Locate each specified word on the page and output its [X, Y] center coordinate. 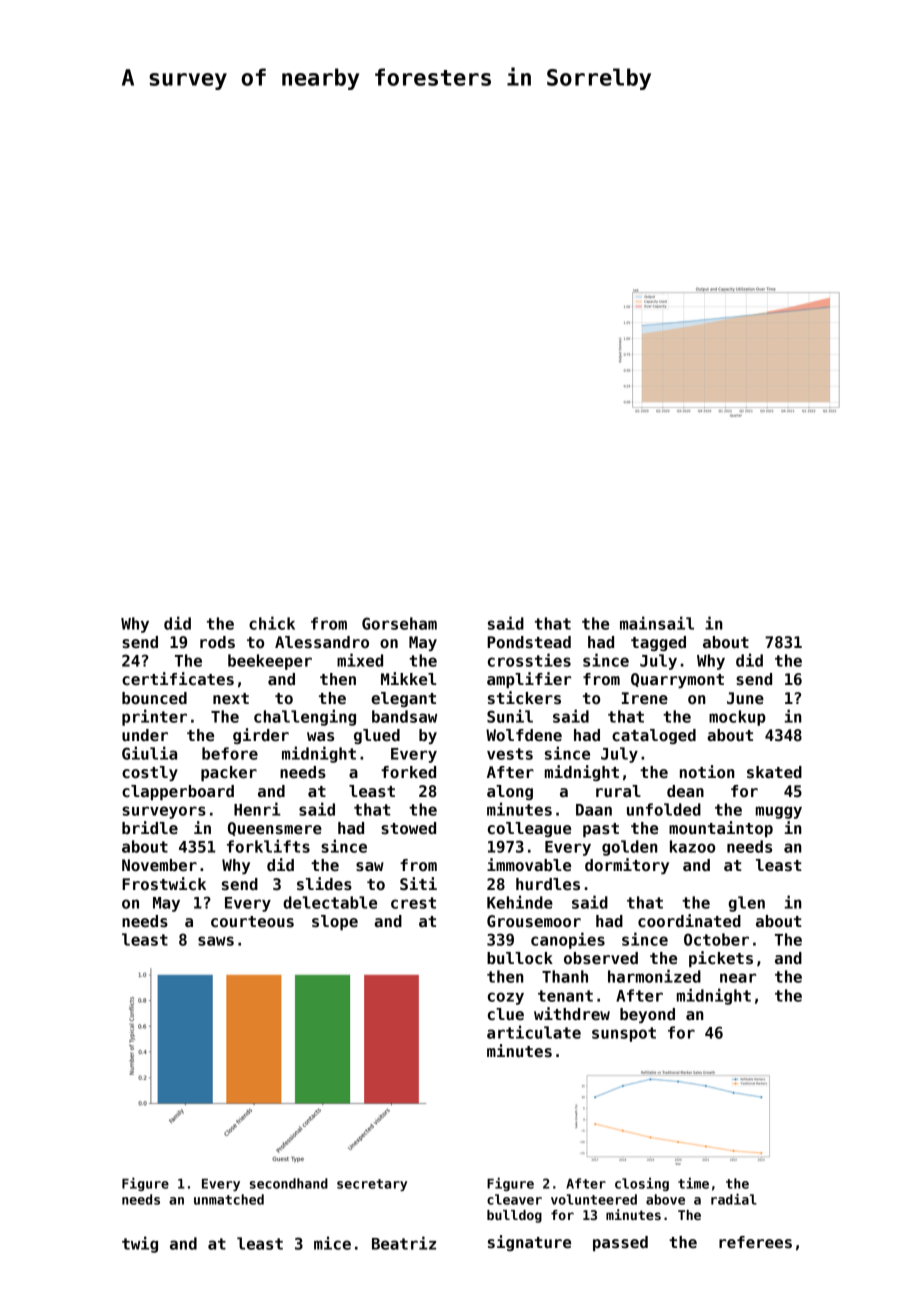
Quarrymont [677, 680]
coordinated [689, 921]
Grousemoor [534, 921]
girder [261, 736]
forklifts [268, 846]
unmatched [229, 1199]
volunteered [594, 1199]
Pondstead [529, 642]
